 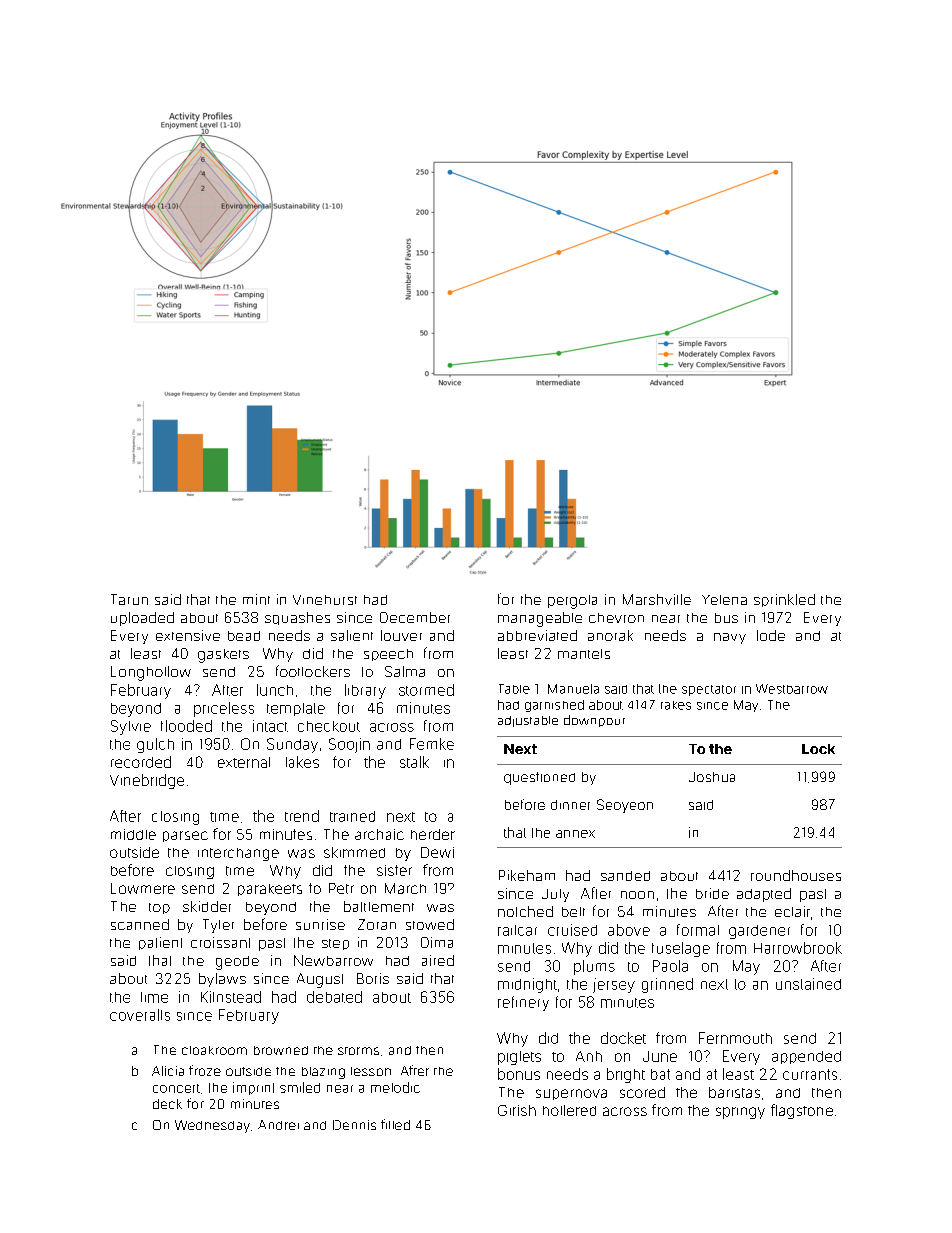 What do you see at coordinates (433, 834) in the page?
I see `herder` at bounding box center [433, 834].
